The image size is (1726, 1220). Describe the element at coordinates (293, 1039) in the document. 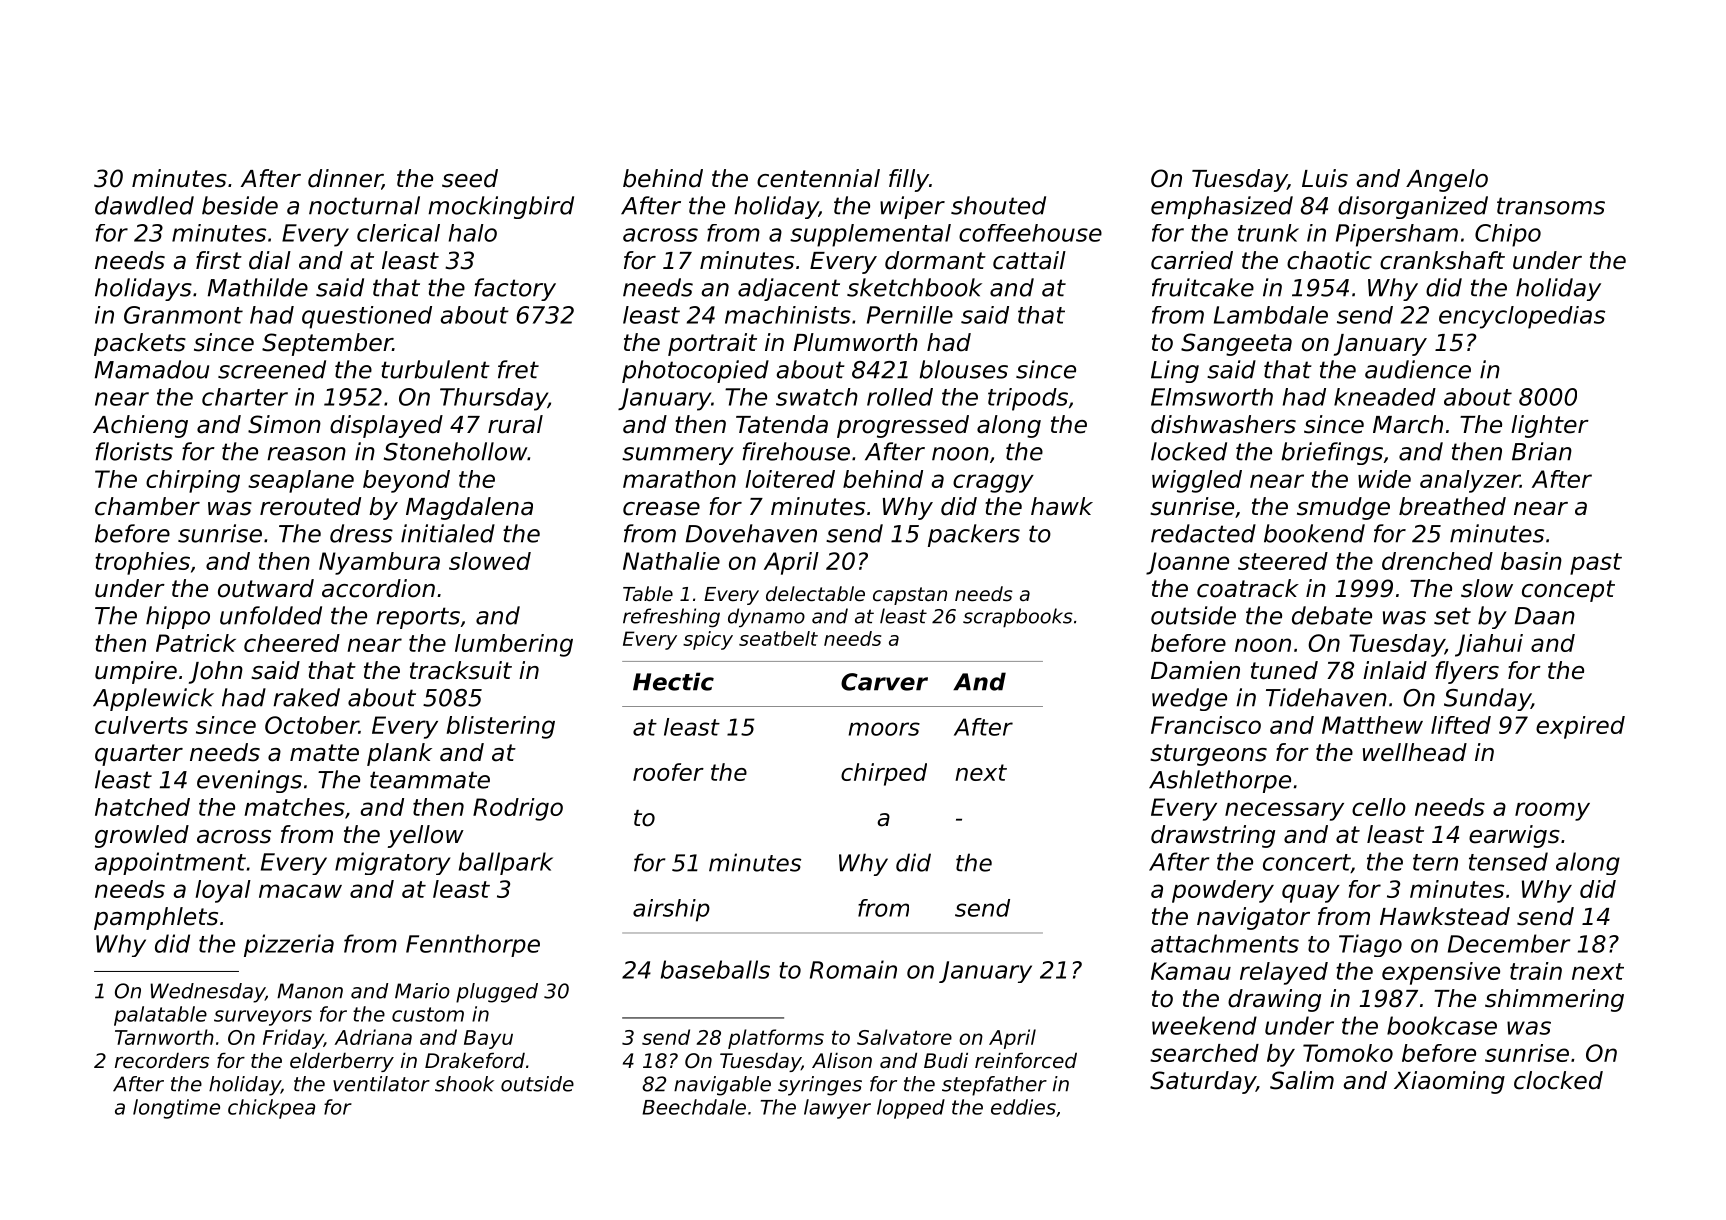

I see `Friday` at that location.
